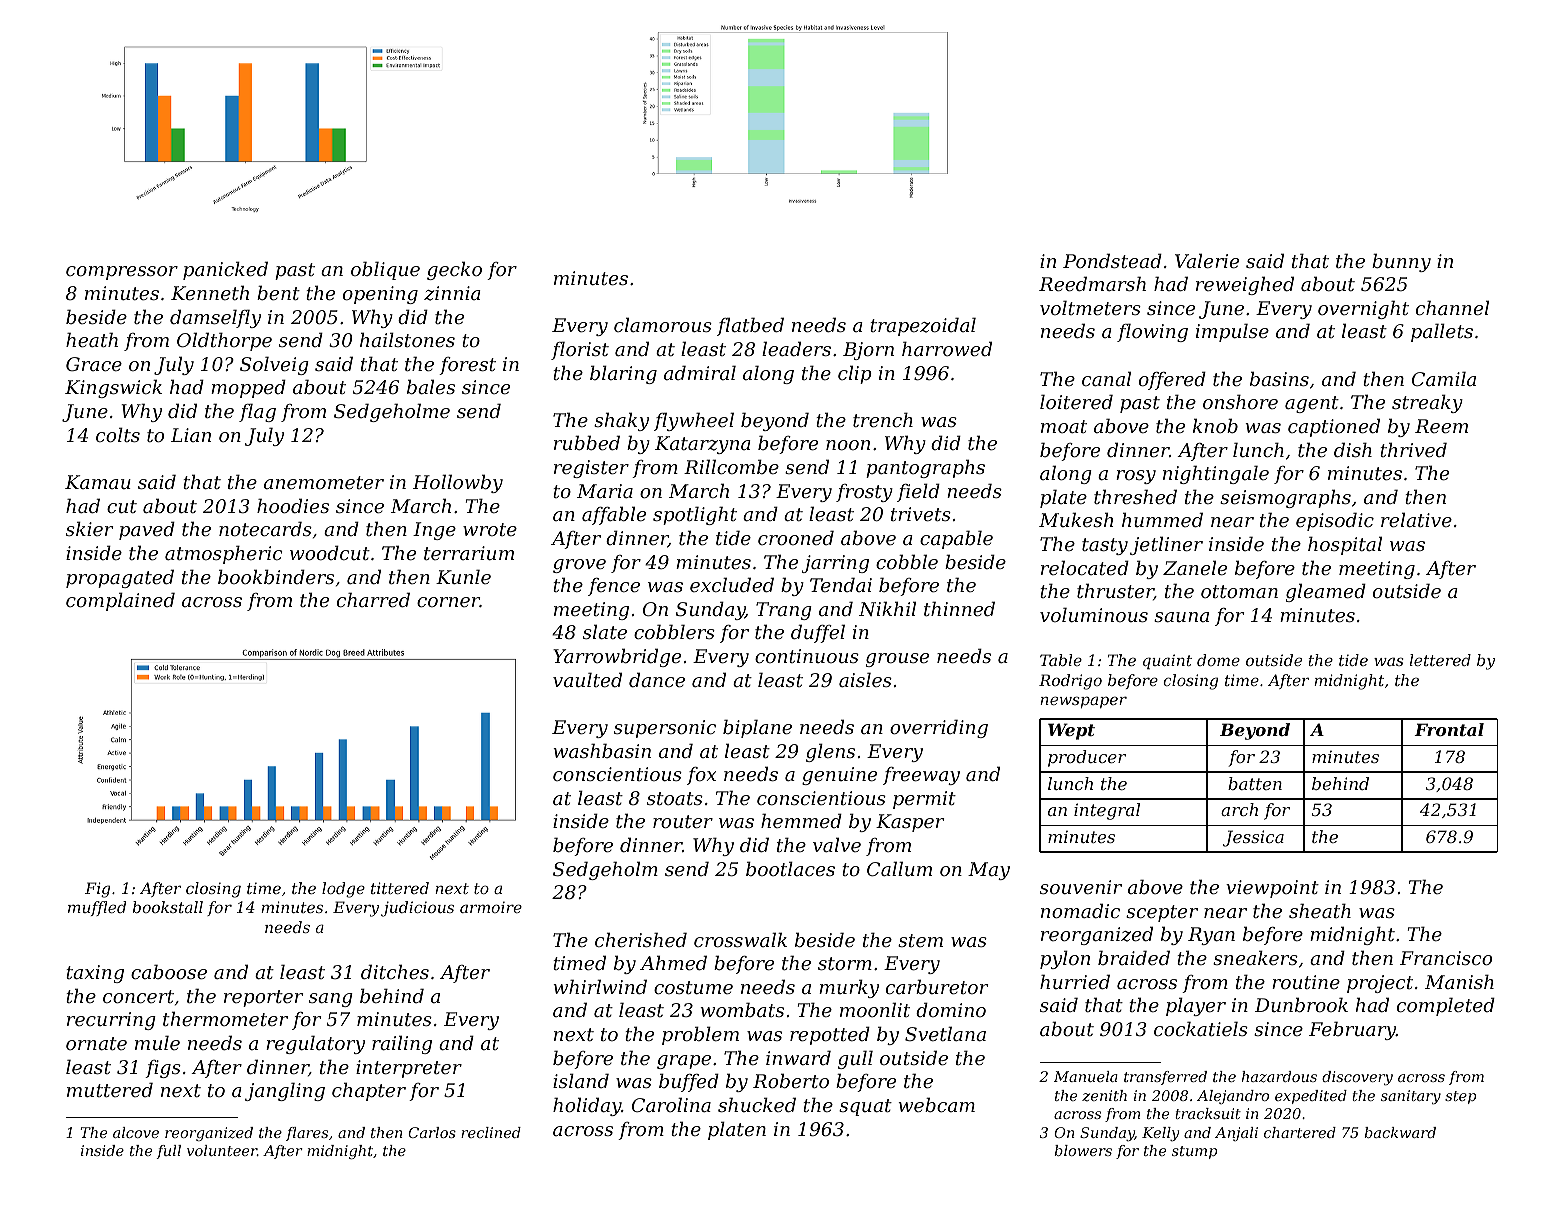 This document has width=1563, height=1208. What do you see at coordinates (431, 386) in the document?
I see `bales` at bounding box center [431, 386].
